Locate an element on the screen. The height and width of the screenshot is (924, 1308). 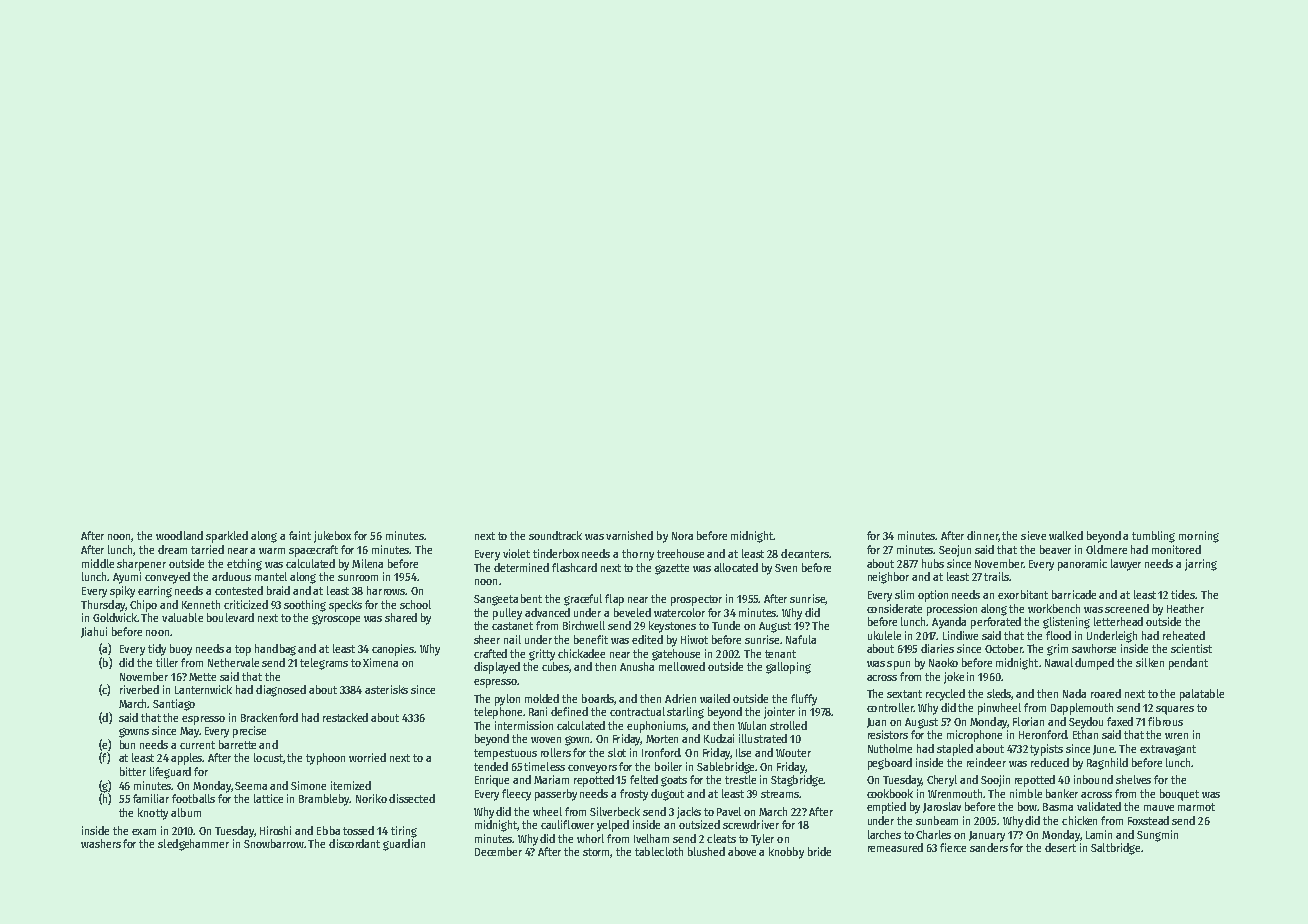
sawhorse is located at coordinates (1094, 648).
